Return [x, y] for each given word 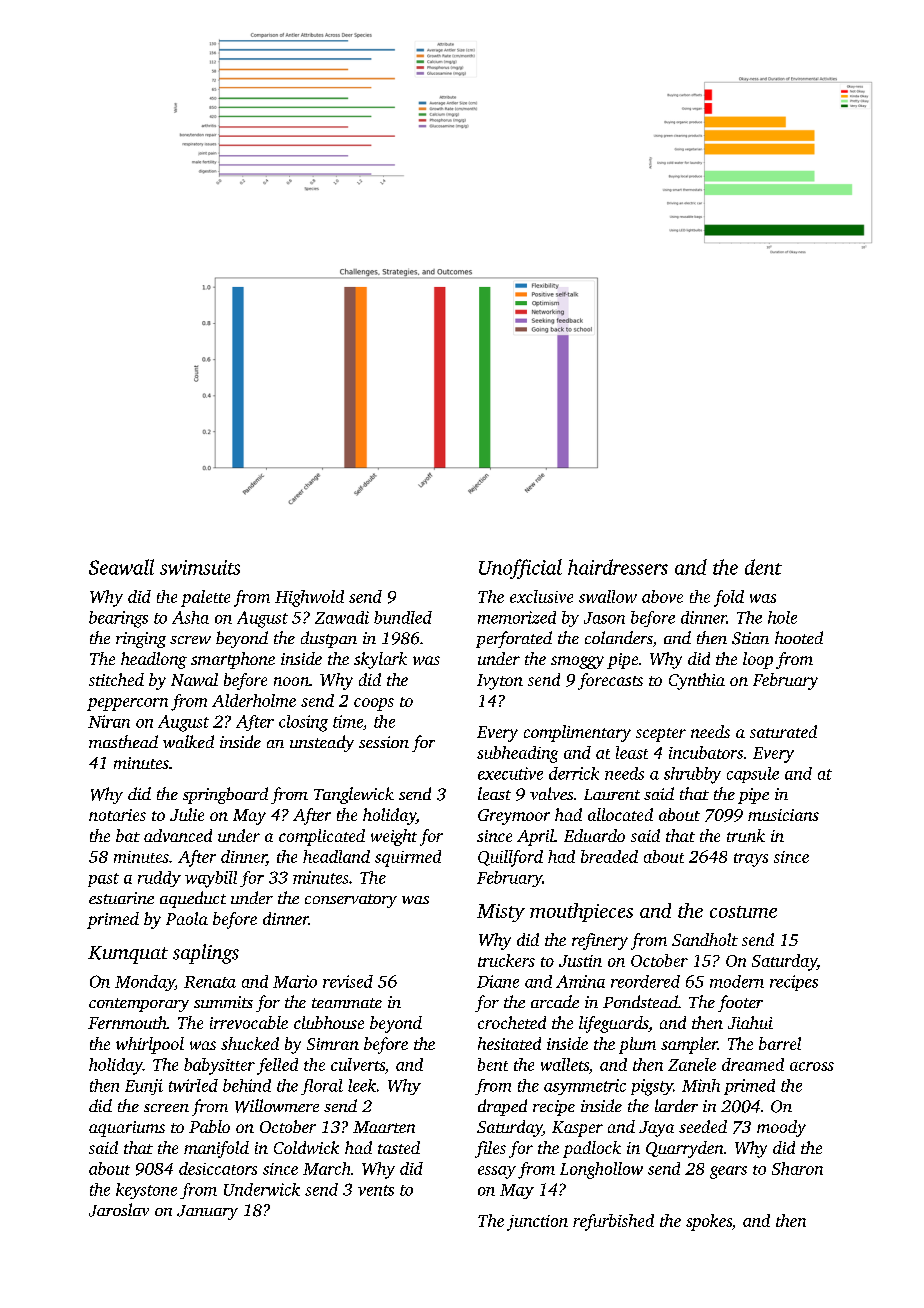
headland [336, 856]
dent [763, 567]
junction [537, 1223]
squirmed [408, 858]
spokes [709, 1222]
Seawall [121, 567]
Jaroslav [119, 1210]
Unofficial [520, 569]
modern [737, 981]
